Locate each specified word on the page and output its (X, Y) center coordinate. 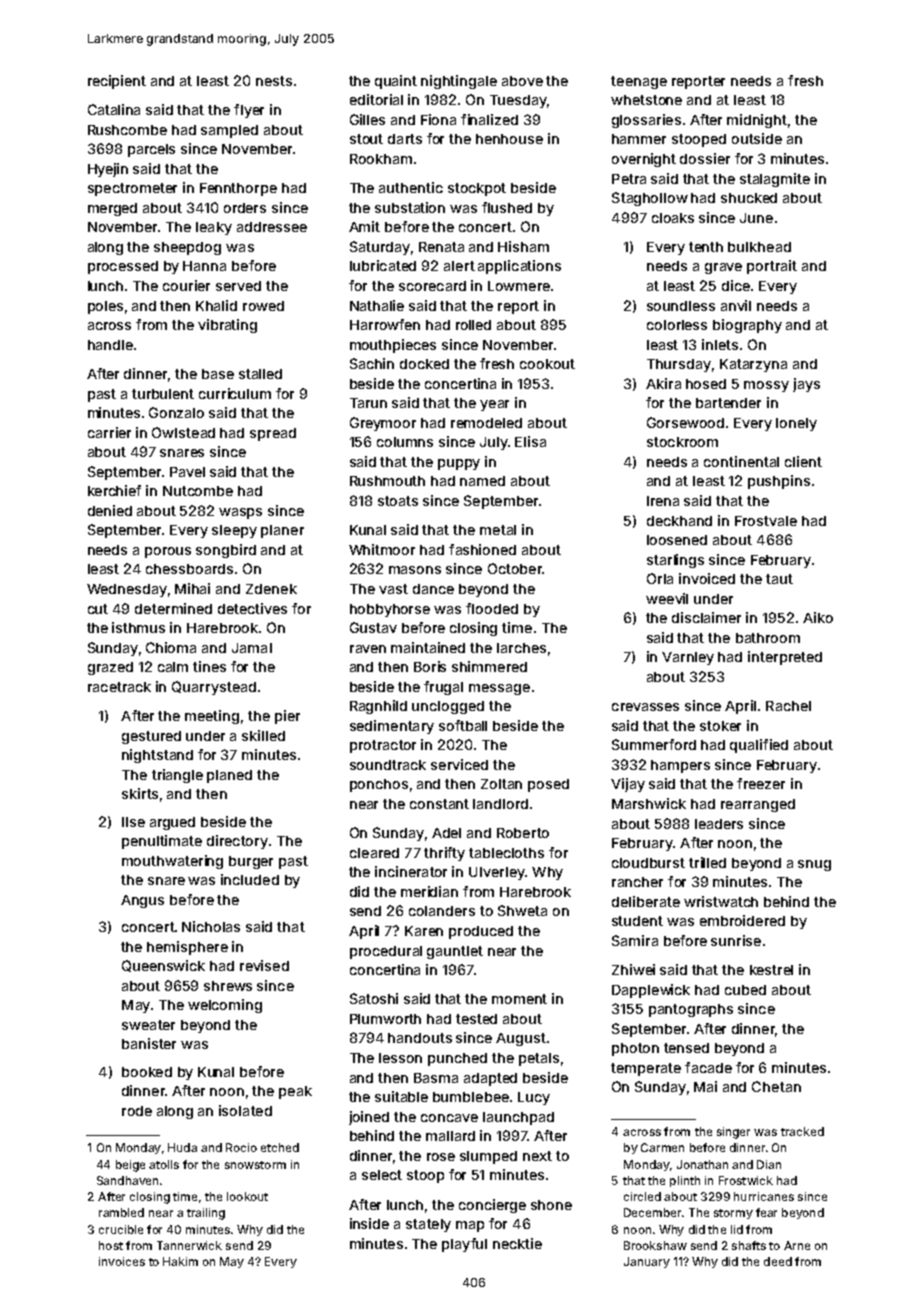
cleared (374, 853)
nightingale (459, 82)
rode (137, 1111)
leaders (719, 824)
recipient (117, 82)
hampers (680, 766)
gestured (151, 737)
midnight (757, 121)
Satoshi (374, 998)
